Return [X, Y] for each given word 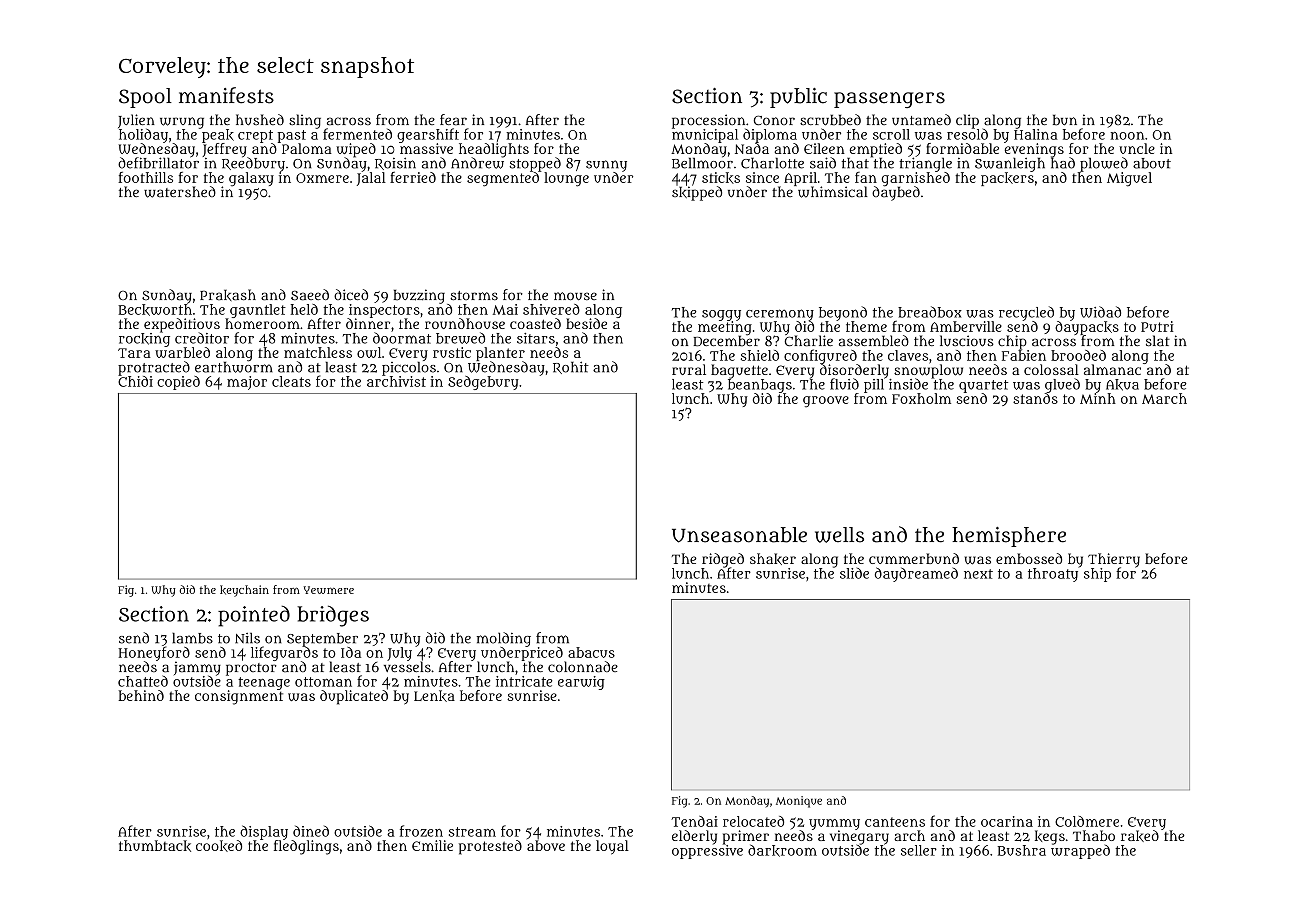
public [798, 98]
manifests [226, 95]
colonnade [583, 667]
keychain [244, 591]
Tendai [694, 821]
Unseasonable [739, 535]
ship [1097, 575]
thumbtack [155, 846]
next [978, 574]
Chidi [135, 381]
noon [1127, 136]
